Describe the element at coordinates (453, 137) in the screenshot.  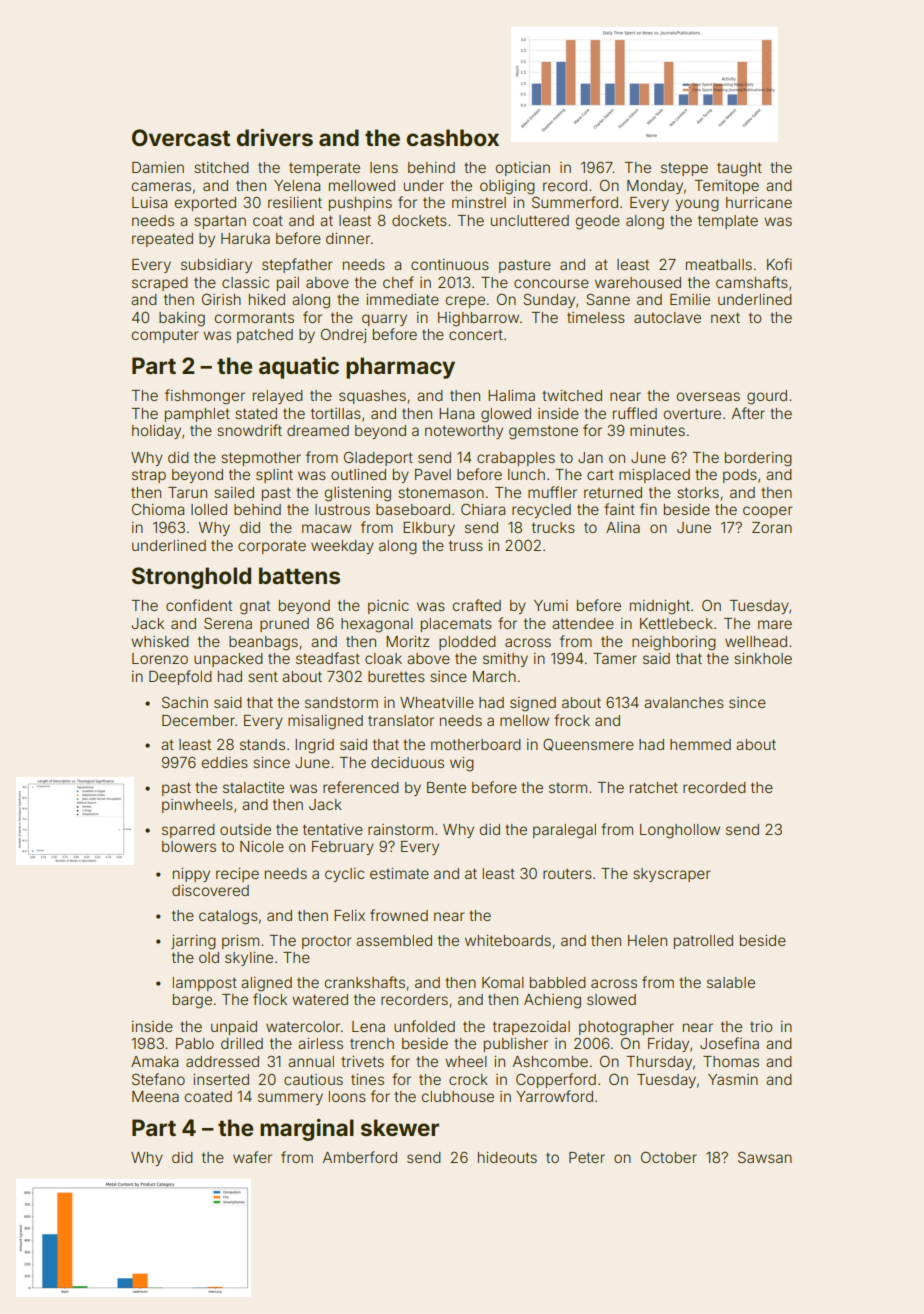
I see `cashbox` at that location.
